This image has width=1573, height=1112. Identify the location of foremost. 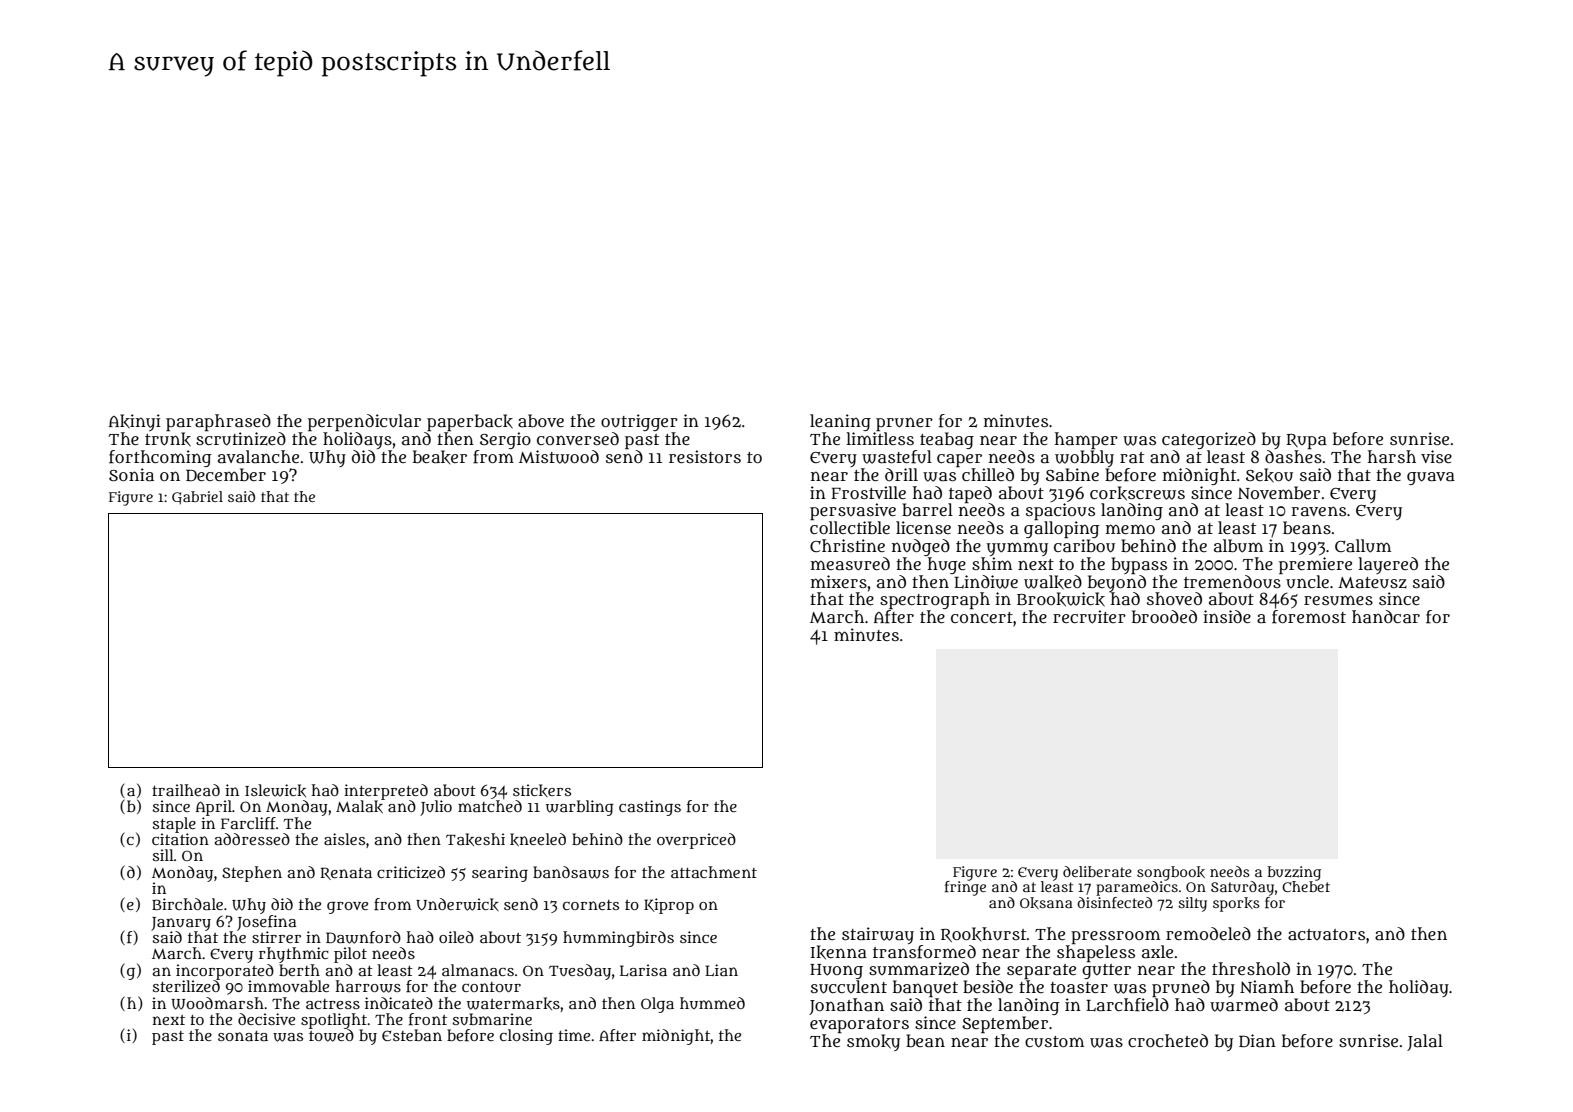
(1309, 617).
